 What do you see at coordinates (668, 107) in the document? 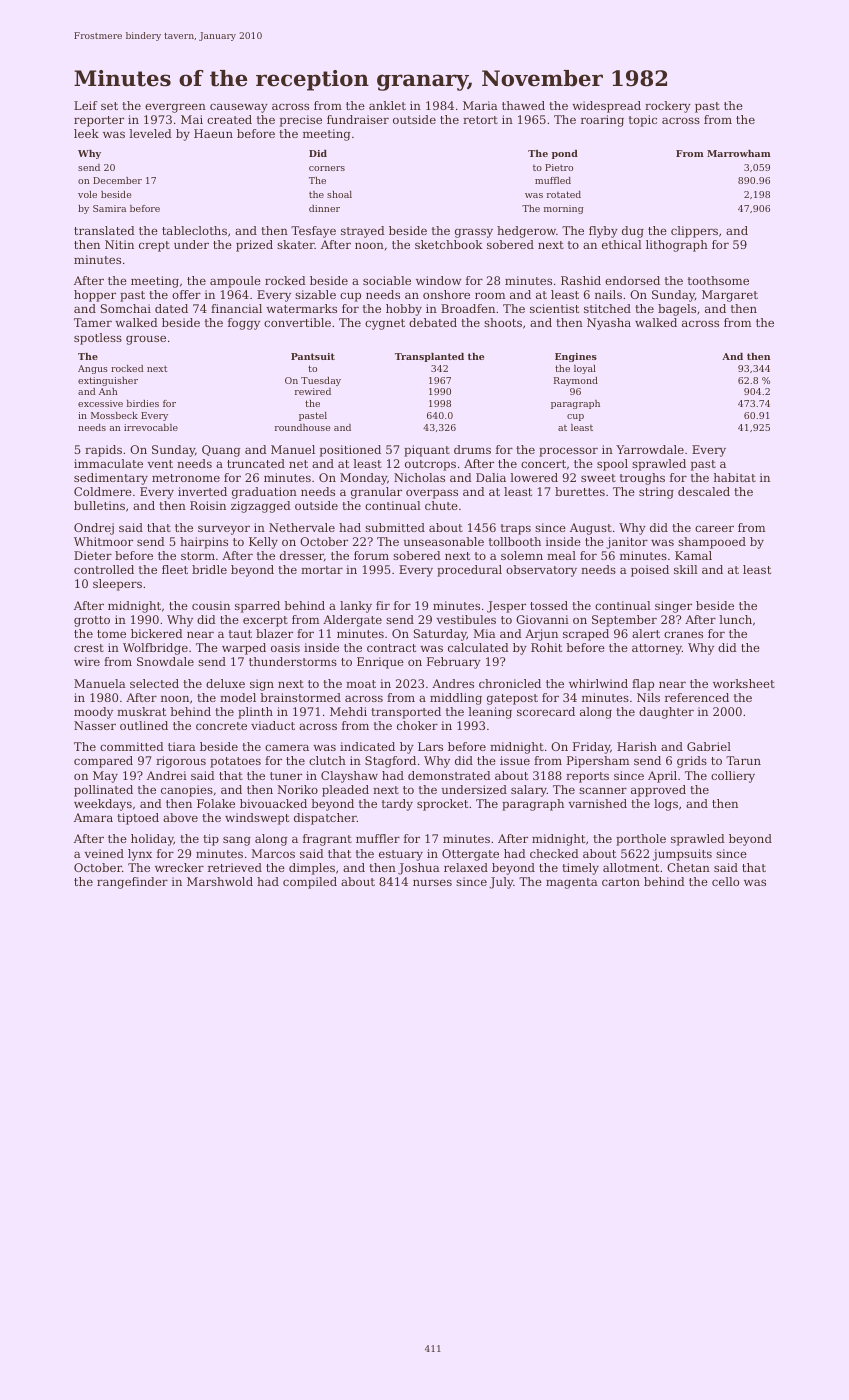
I see `rockery` at bounding box center [668, 107].
